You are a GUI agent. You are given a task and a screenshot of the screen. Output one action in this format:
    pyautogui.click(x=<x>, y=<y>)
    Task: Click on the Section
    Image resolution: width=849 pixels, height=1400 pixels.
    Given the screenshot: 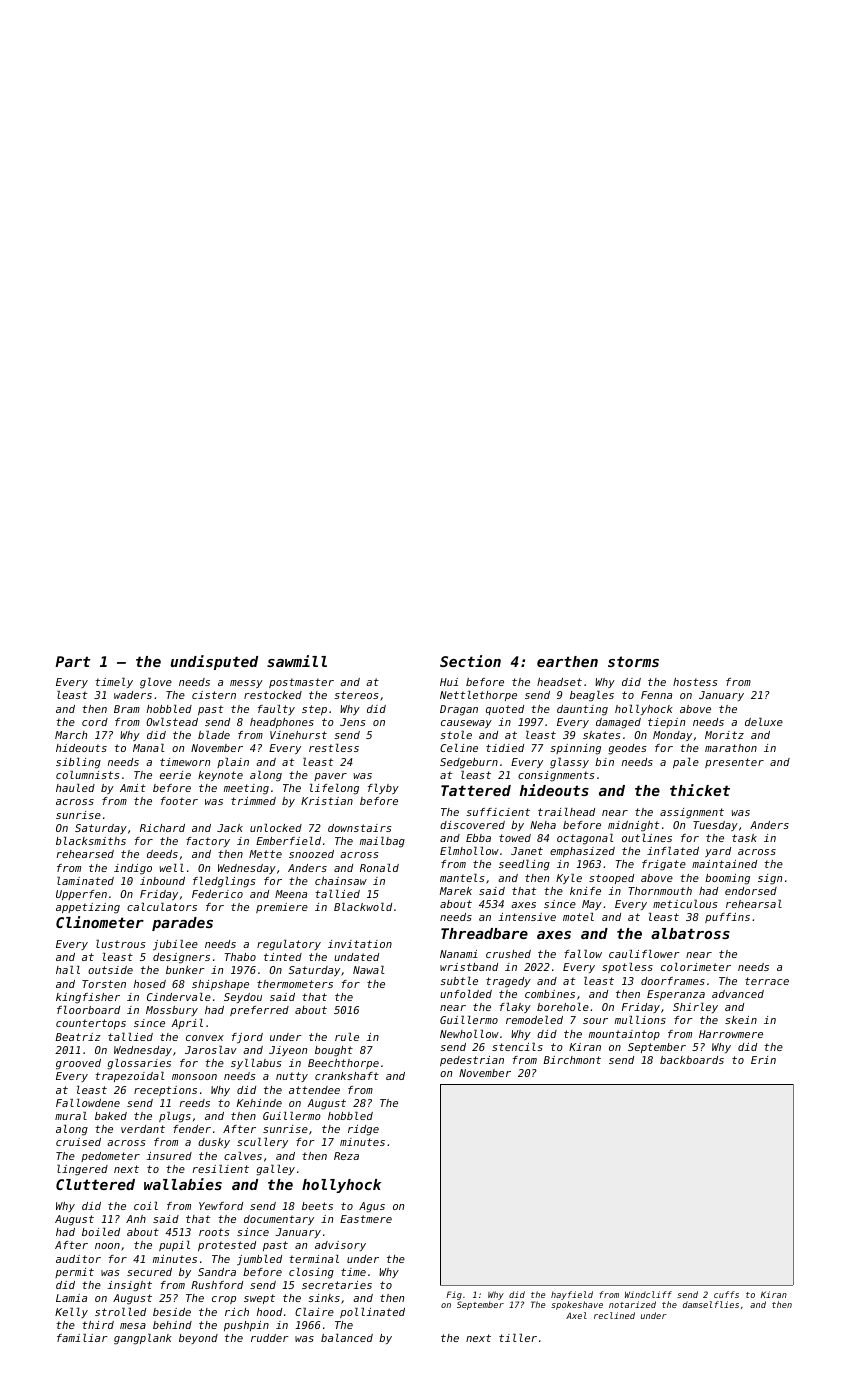 What is the action you would take?
    pyautogui.click(x=470, y=661)
